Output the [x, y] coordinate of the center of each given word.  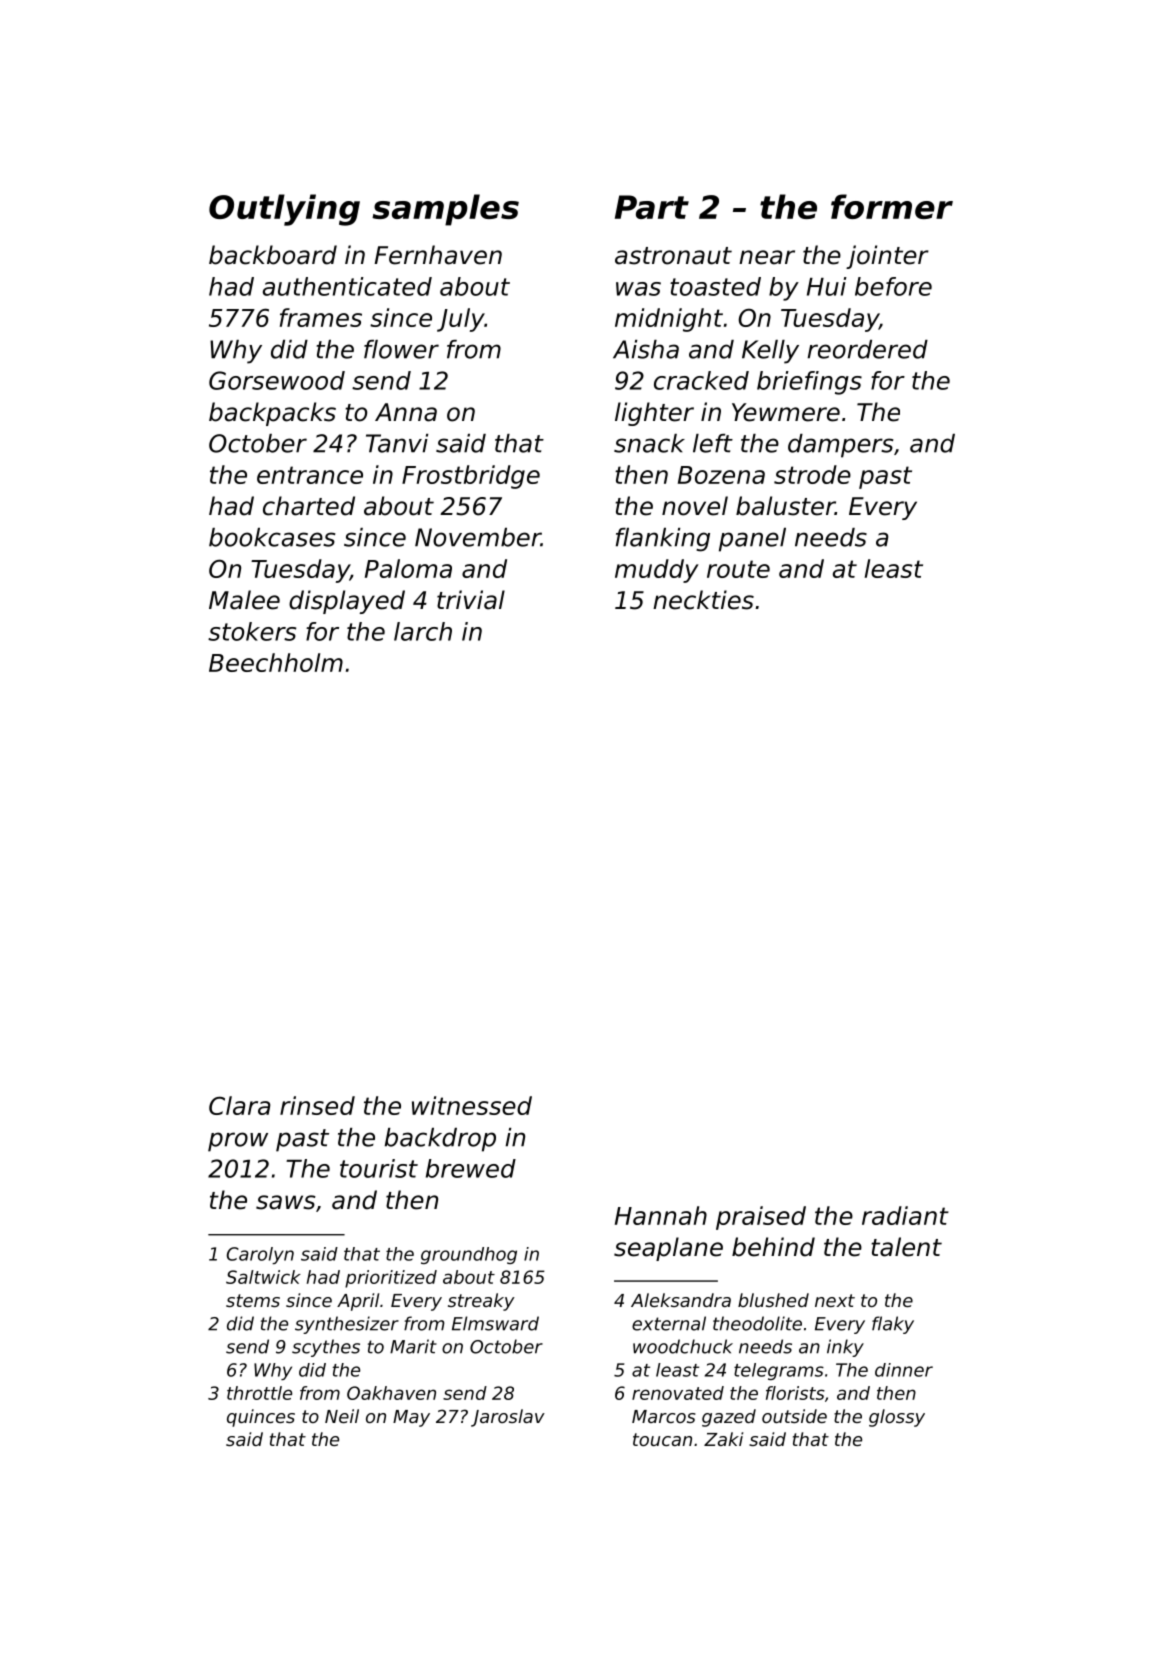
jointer [887, 257]
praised [761, 1218]
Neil [342, 1416]
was [638, 289]
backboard [273, 255]
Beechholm [276, 662]
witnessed [472, 1105]
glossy [897, 1418]
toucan [662, 1439]
